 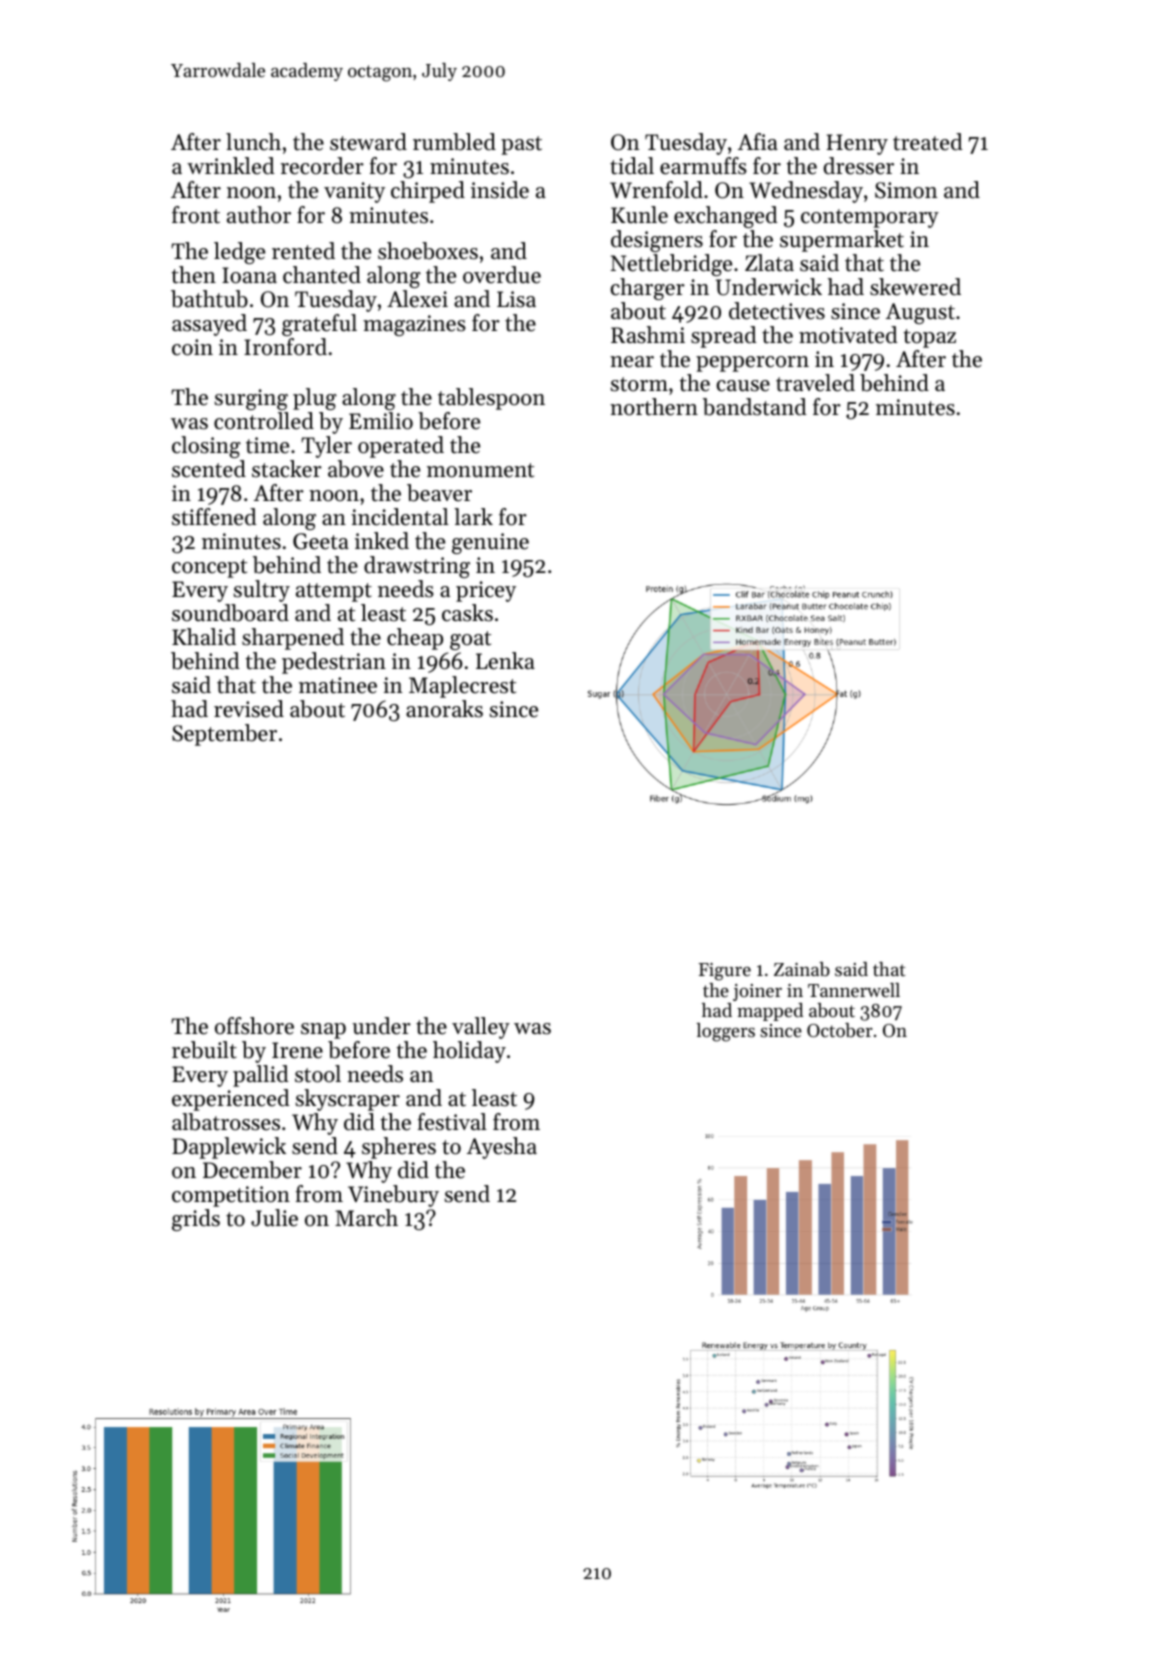 I want to click on storm, so click(x=639, y=384).
